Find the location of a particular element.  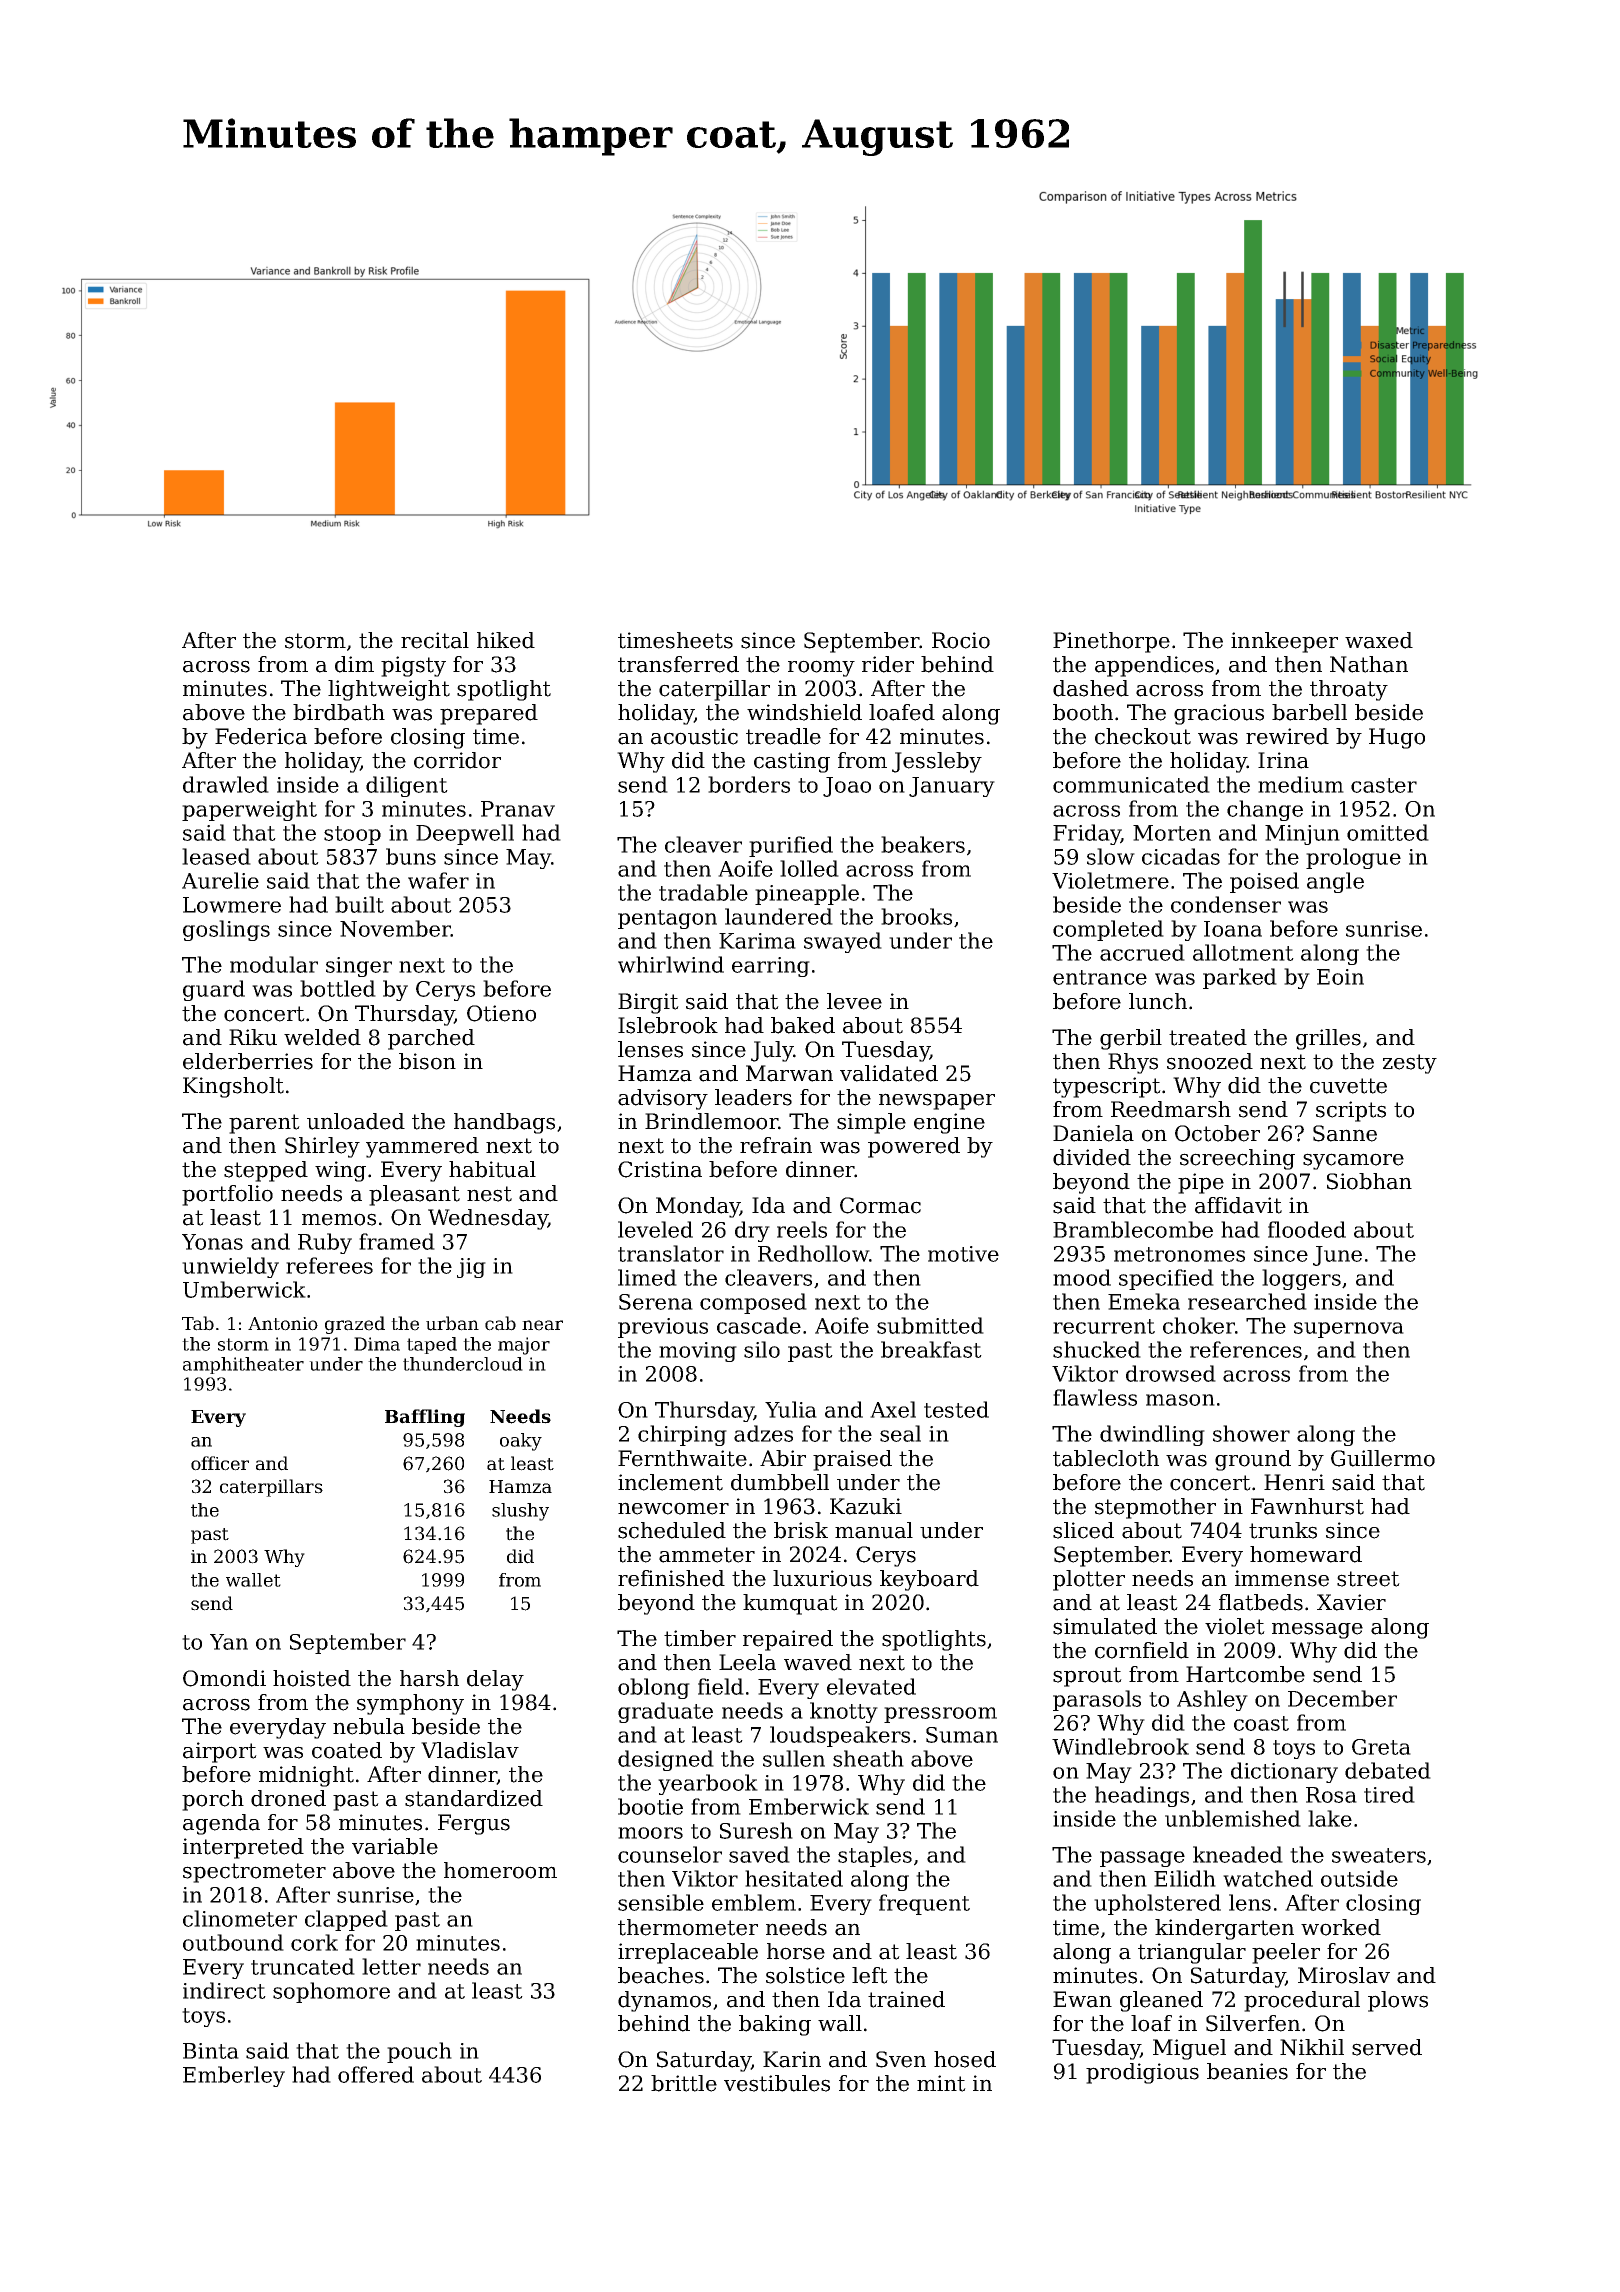

served is located at coordinates (1387, 2047).
